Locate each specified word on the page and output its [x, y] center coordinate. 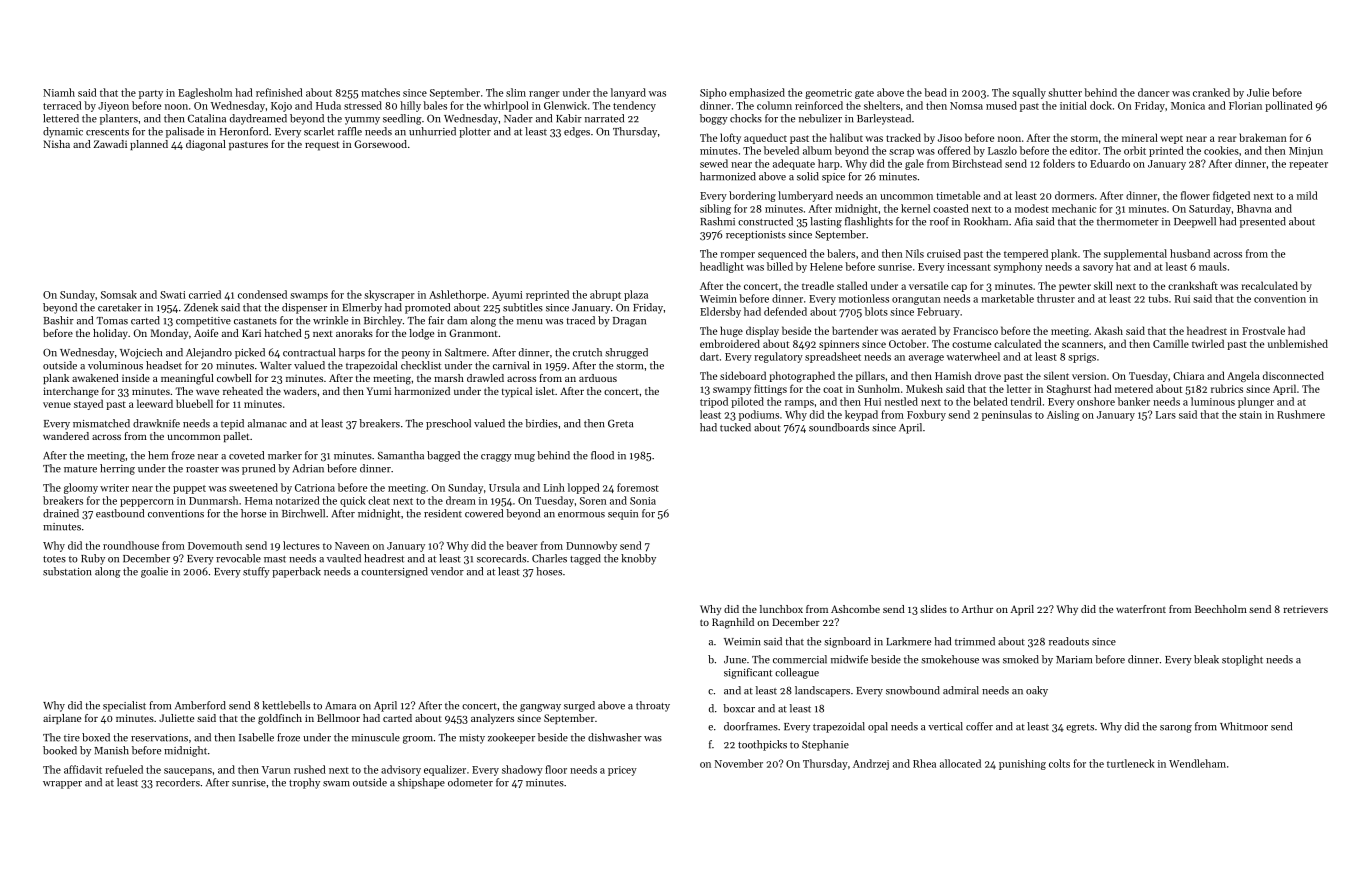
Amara [340, 706]
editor [1084, 150]
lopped [584, 488]
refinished [279, 92]
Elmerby [362, 308]
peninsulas [1007, 415]
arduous [598, 378]
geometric [828, 94]
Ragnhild [733, 623]
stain [1250, 415]
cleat [379, 500]
